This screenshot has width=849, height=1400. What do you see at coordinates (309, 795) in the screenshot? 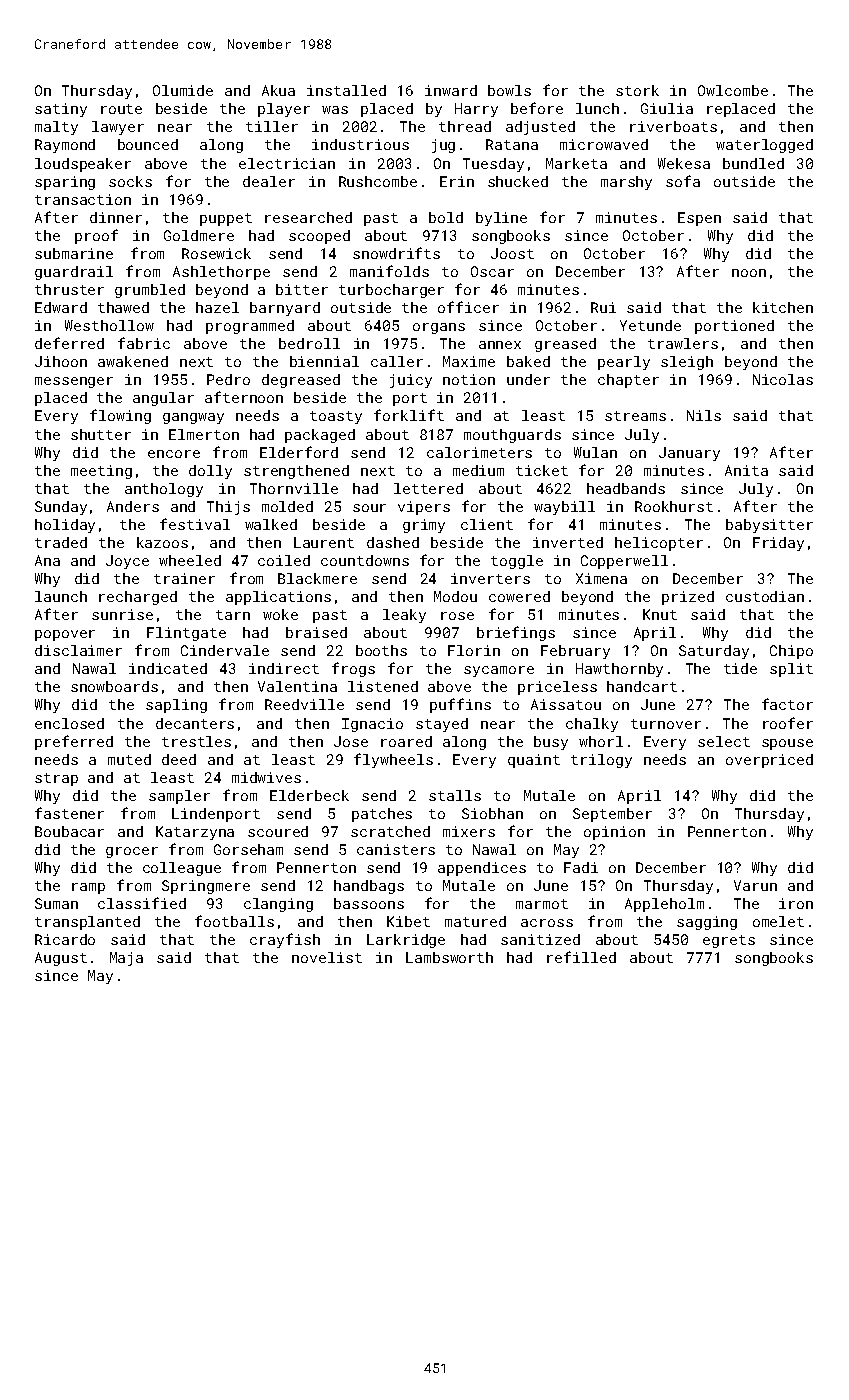
I see `Elderbeck` at bounding box center [309, 795].
